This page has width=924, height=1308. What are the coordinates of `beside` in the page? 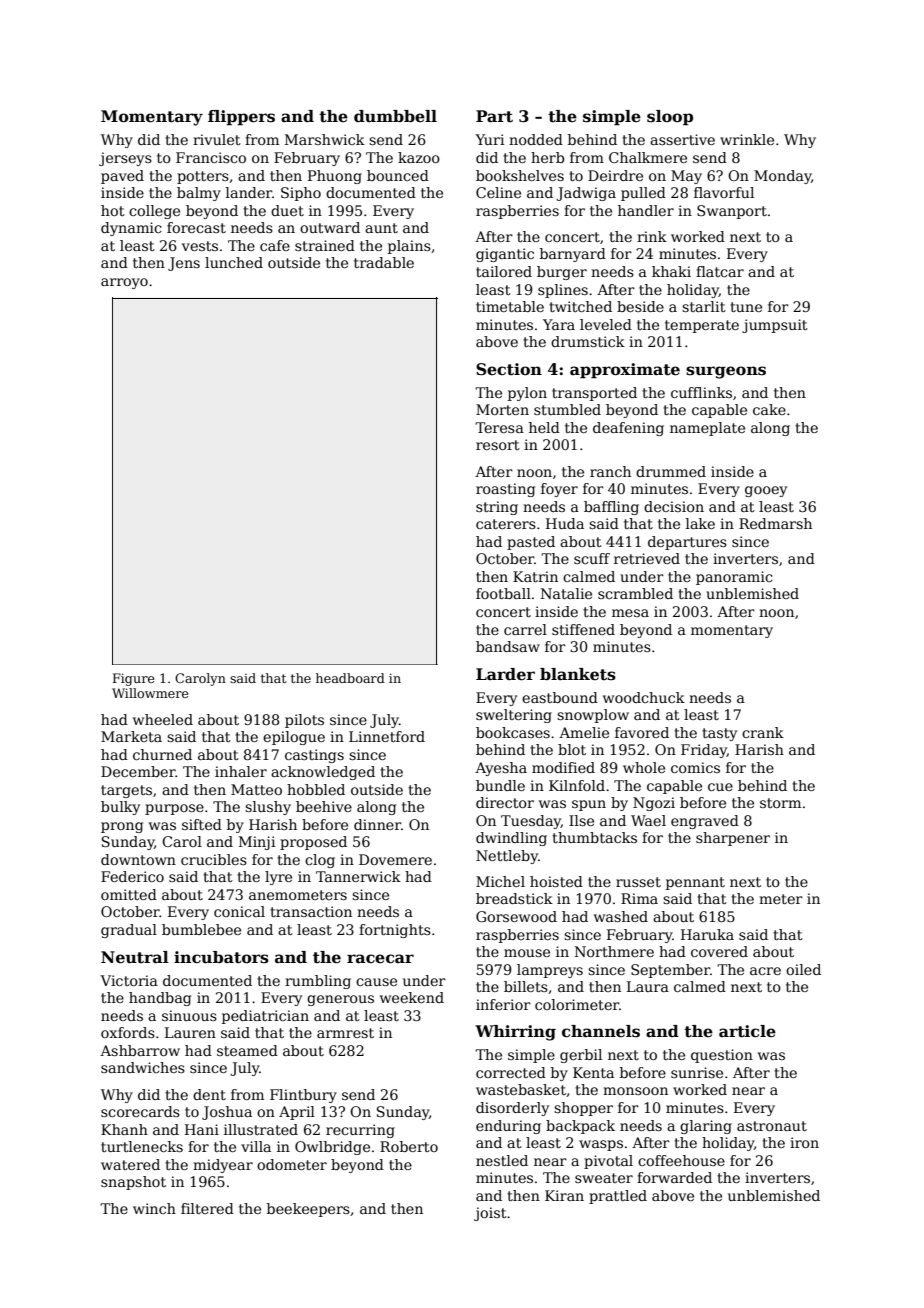 It's located at (640, 306).
